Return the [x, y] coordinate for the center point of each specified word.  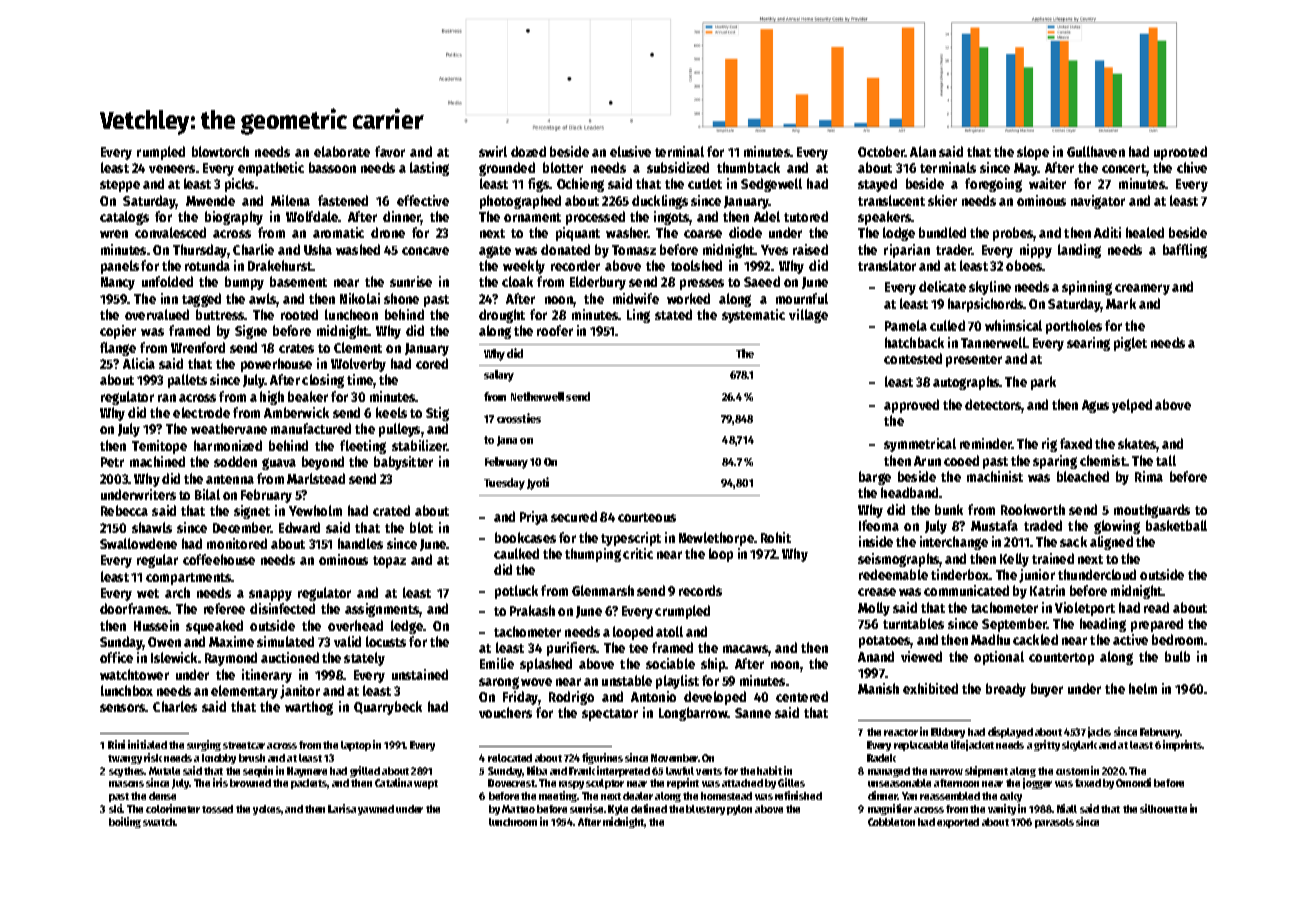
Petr [112, 462]
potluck [516, 592]
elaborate [342, 151]
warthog [309, 708]
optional [999, 658]
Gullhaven [1096, 151]
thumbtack [748, 167]
